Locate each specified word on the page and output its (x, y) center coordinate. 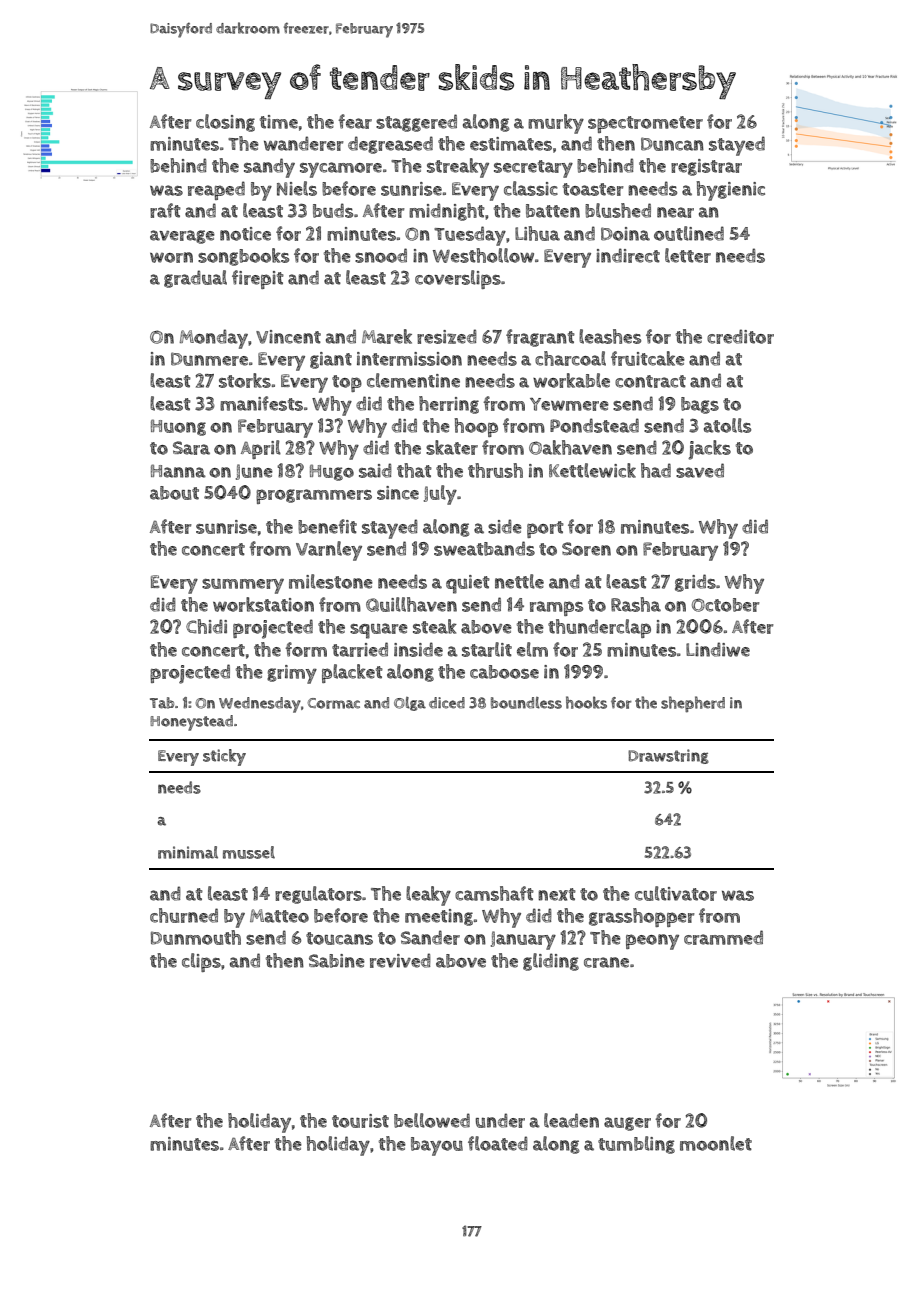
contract (650, 381)
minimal (188, 852)
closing (225, 123)
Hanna (178, 471)
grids (695, 583)
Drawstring (668, 756)
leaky (428, 896)
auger (627, 1124)
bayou (437, 1146)
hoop (476, 427)
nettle (519, 581)
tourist (360, 1121)
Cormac (334, 703)
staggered (416, 123)
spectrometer (645, 124)
